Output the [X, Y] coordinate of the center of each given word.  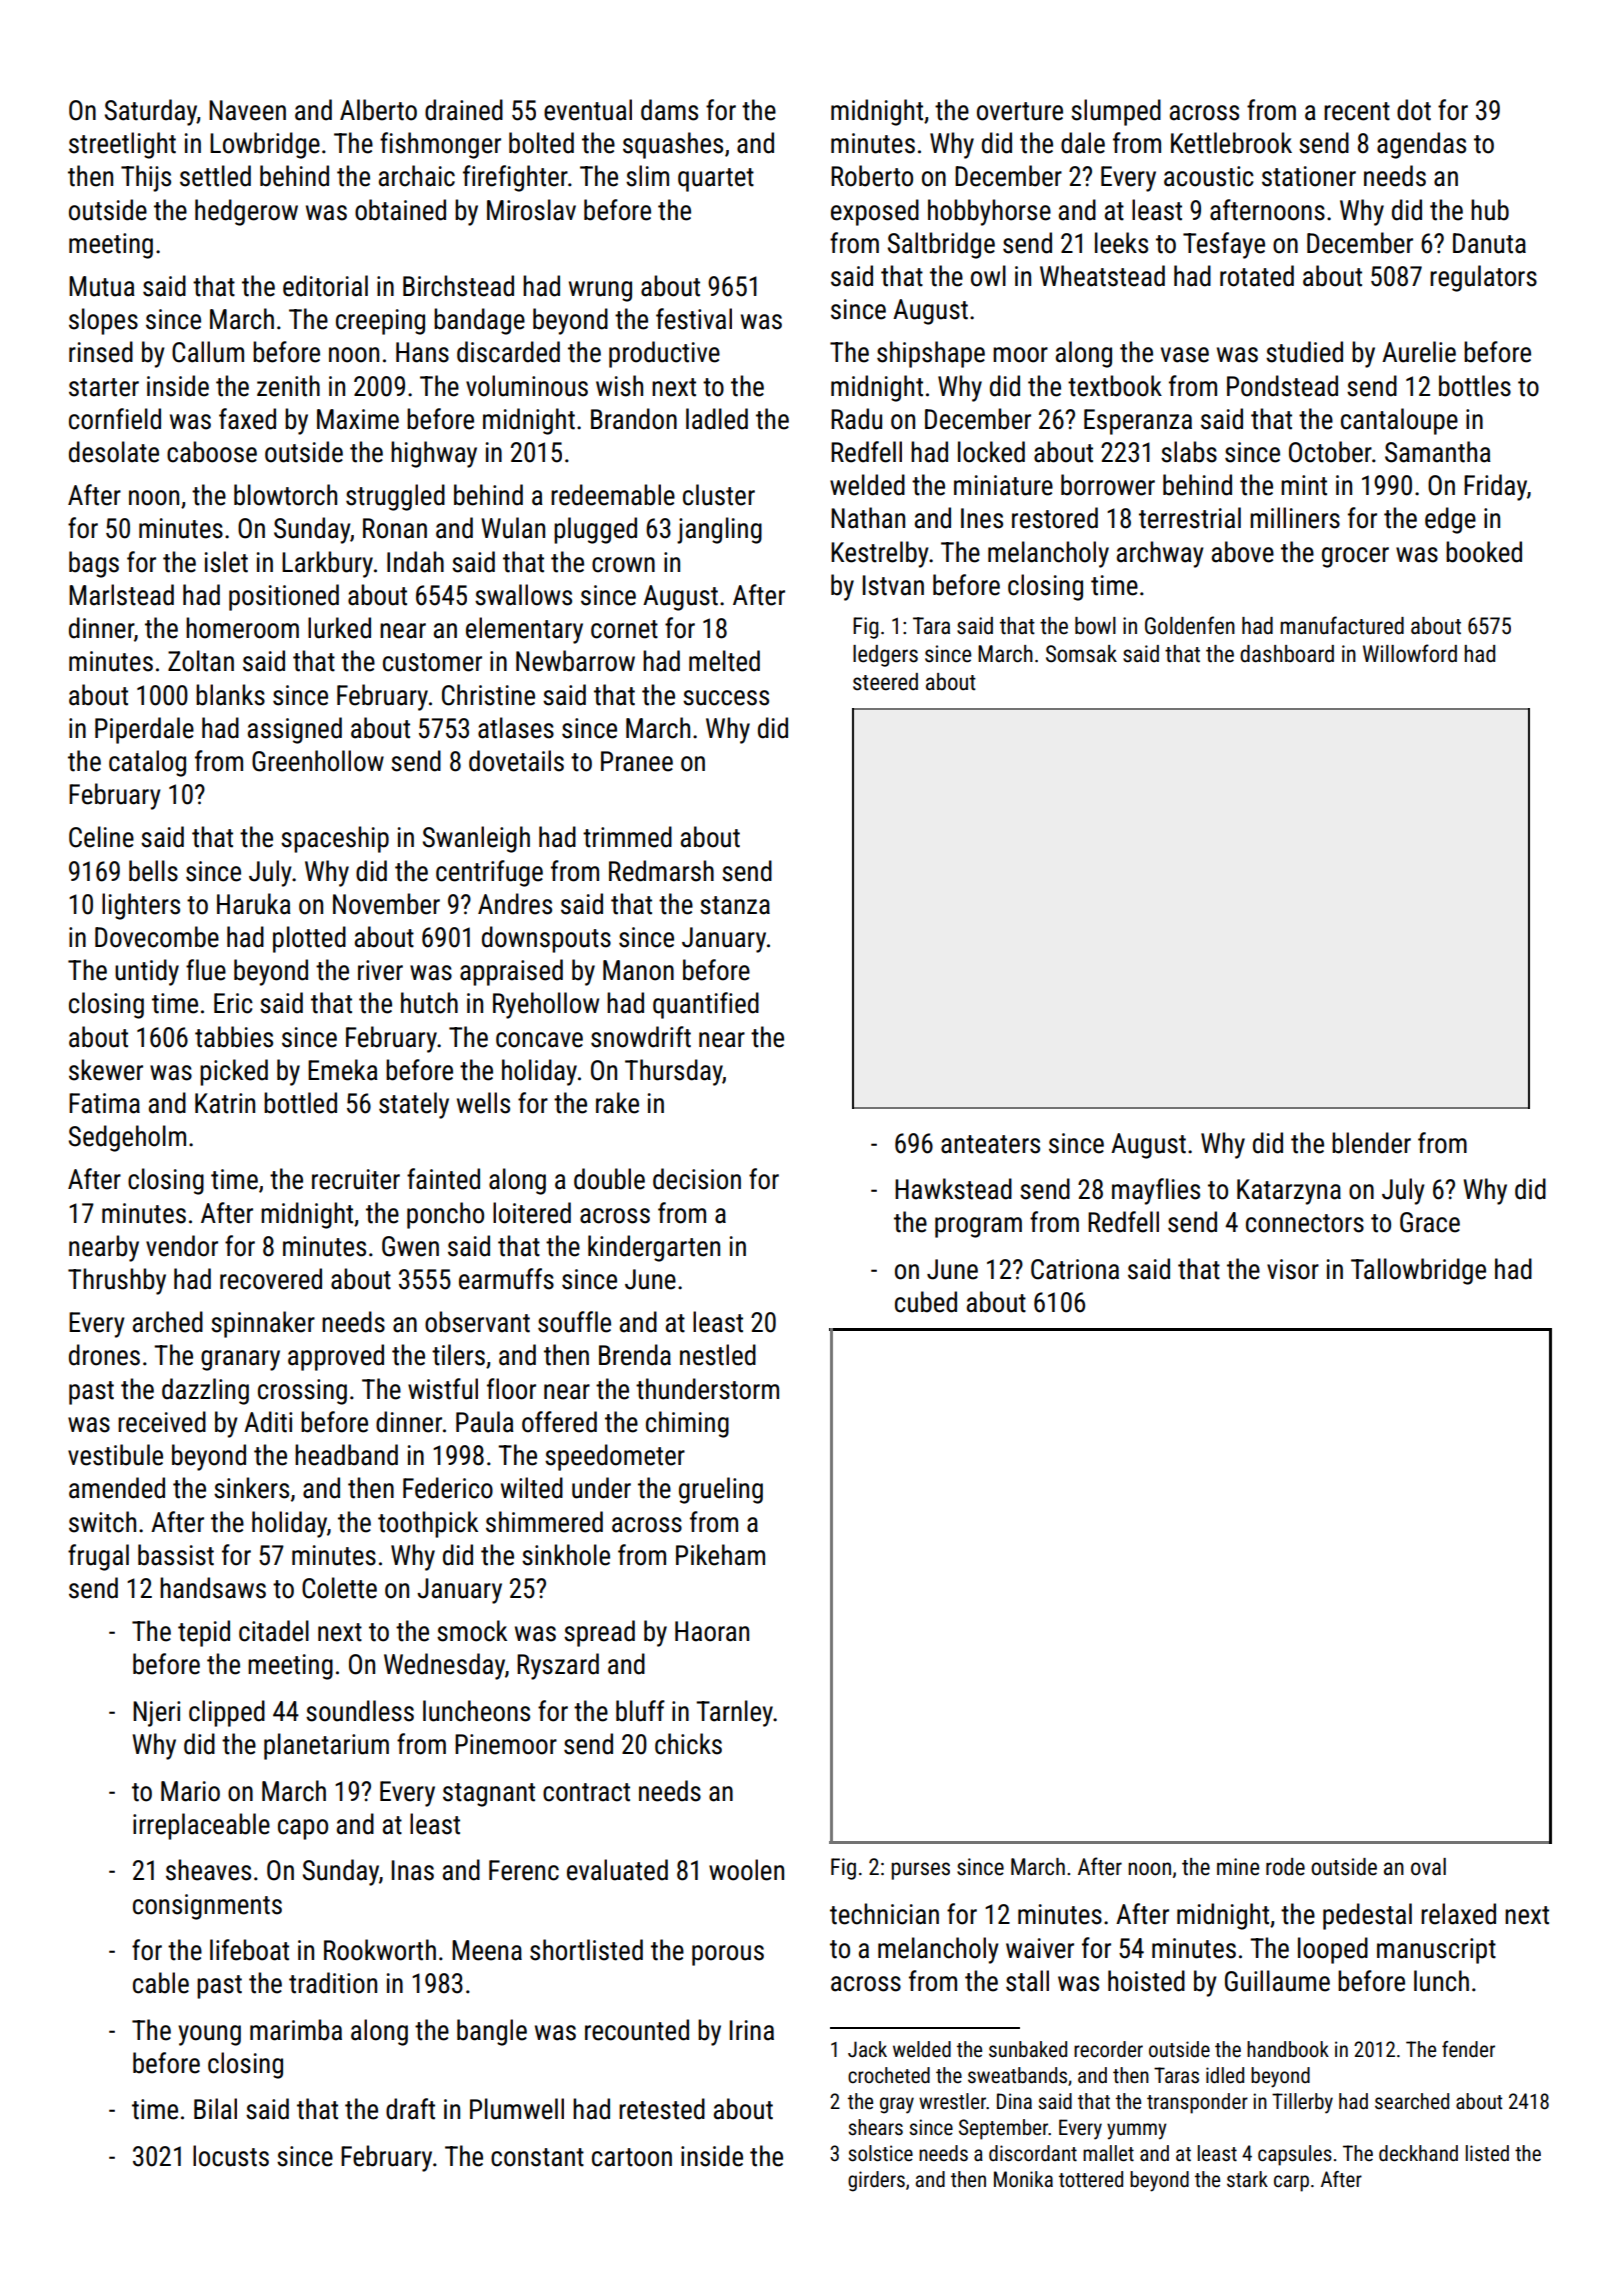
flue [206, 970]
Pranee [637, 761]
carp [1291, 2183]
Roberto [872, 176]
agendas [1421, 145]
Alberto [378, 110]
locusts [231, 2156]
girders [876, 2181]
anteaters [990, 1144]
